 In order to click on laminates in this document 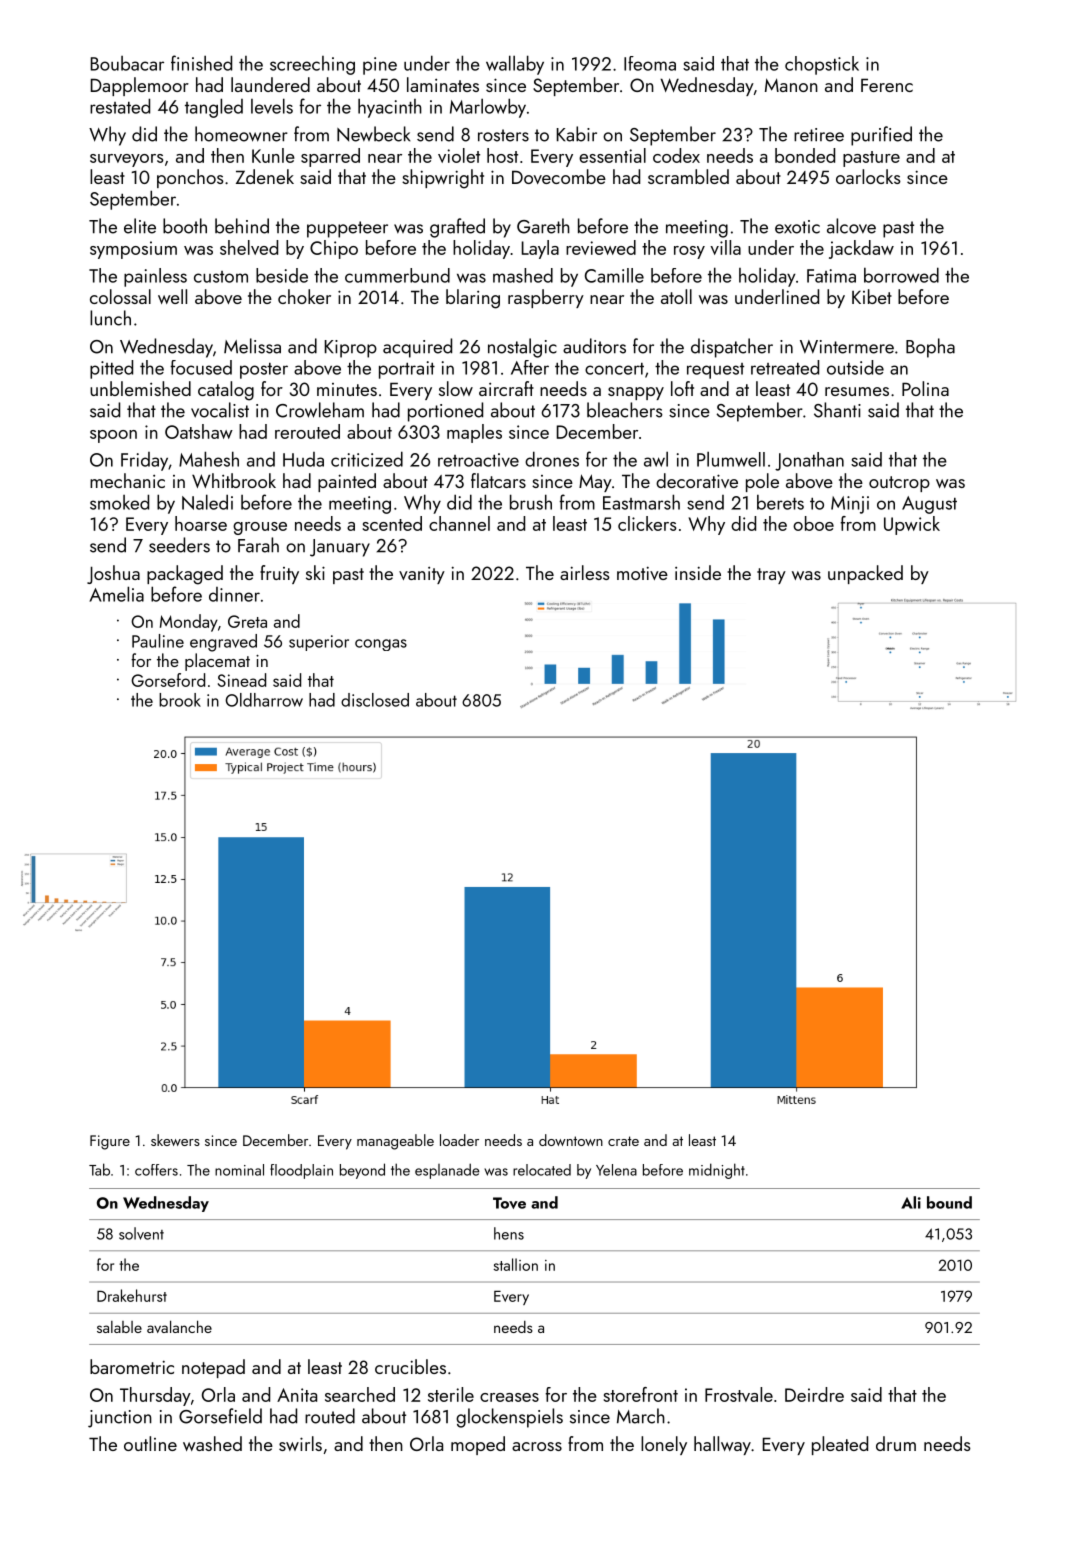, I will do `click(443, 84)`.
